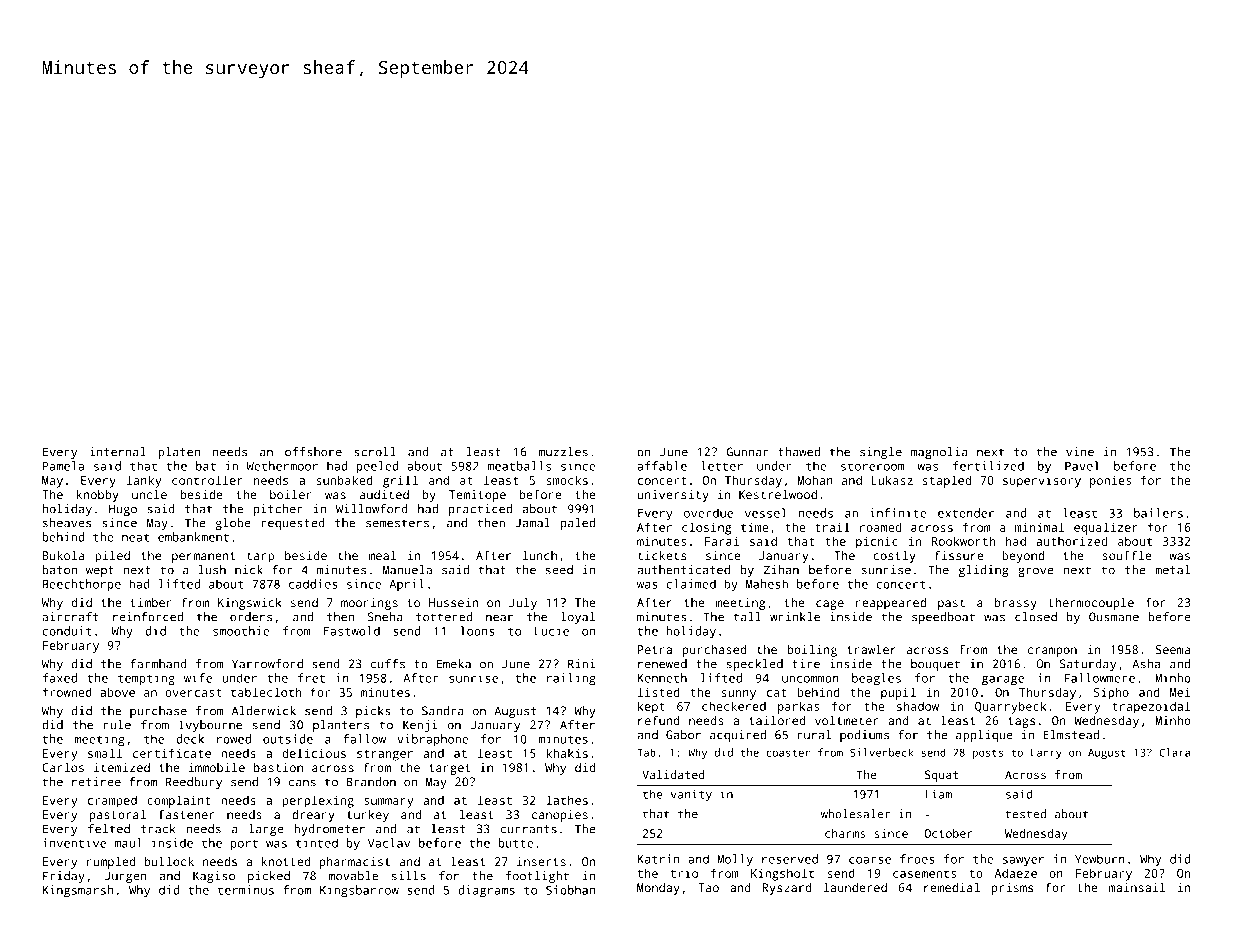 Image resolution: width=1233 pixels, height=952 pixels. Describe the element at coordinates (984, 571) in the image. I see `gliding` at that location.
